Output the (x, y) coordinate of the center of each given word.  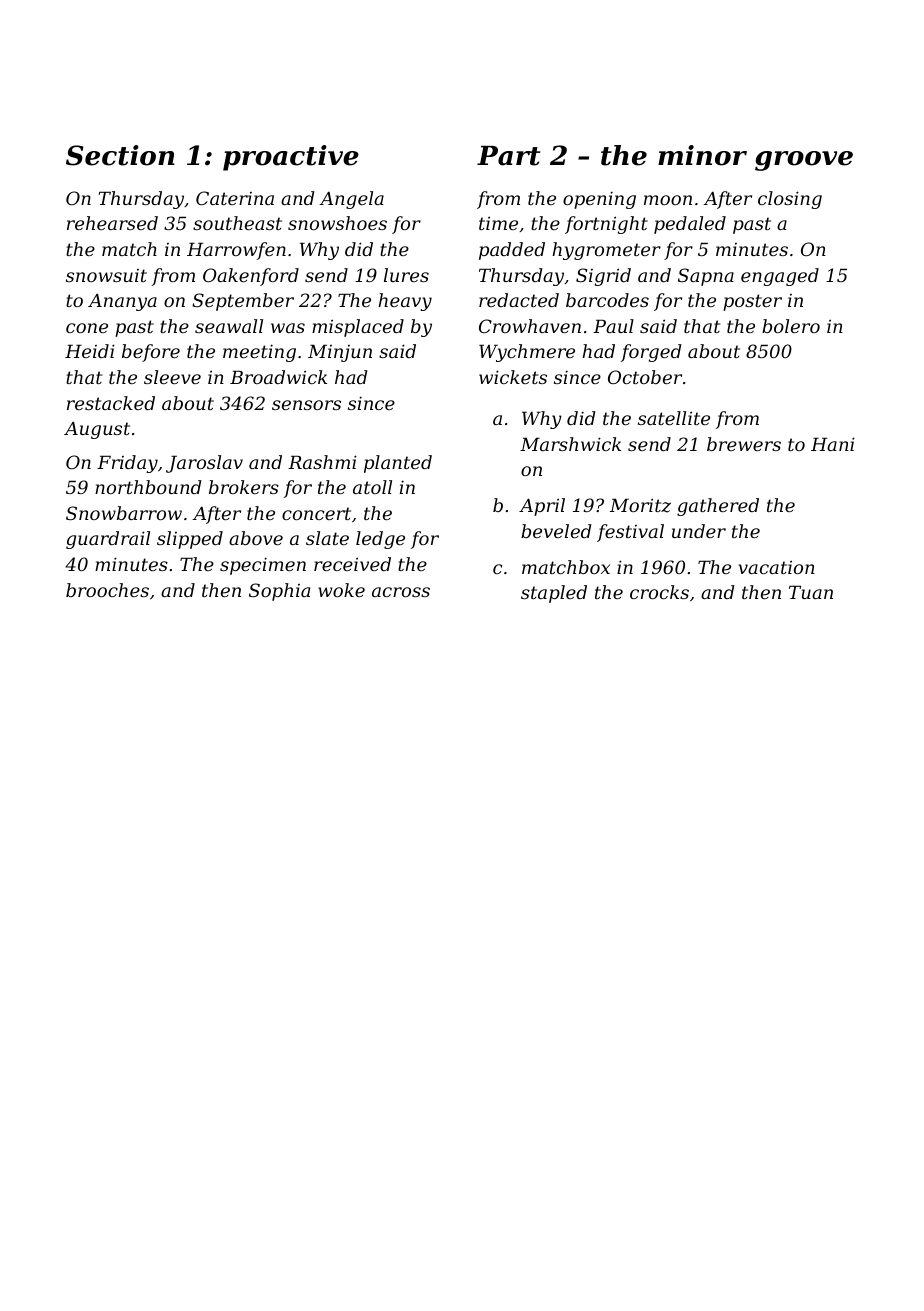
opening (599, 200)
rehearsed (112, 223)
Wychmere (527, 353)
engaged (780, 277)
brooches (107, 590)
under (699, 531)
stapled (554, 594)
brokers (244, 487)
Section (120, 155)
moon (668, 200)
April (542, 507)
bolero (791, 326)
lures (406, 275)
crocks (659, 592)
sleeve (172, 377)
